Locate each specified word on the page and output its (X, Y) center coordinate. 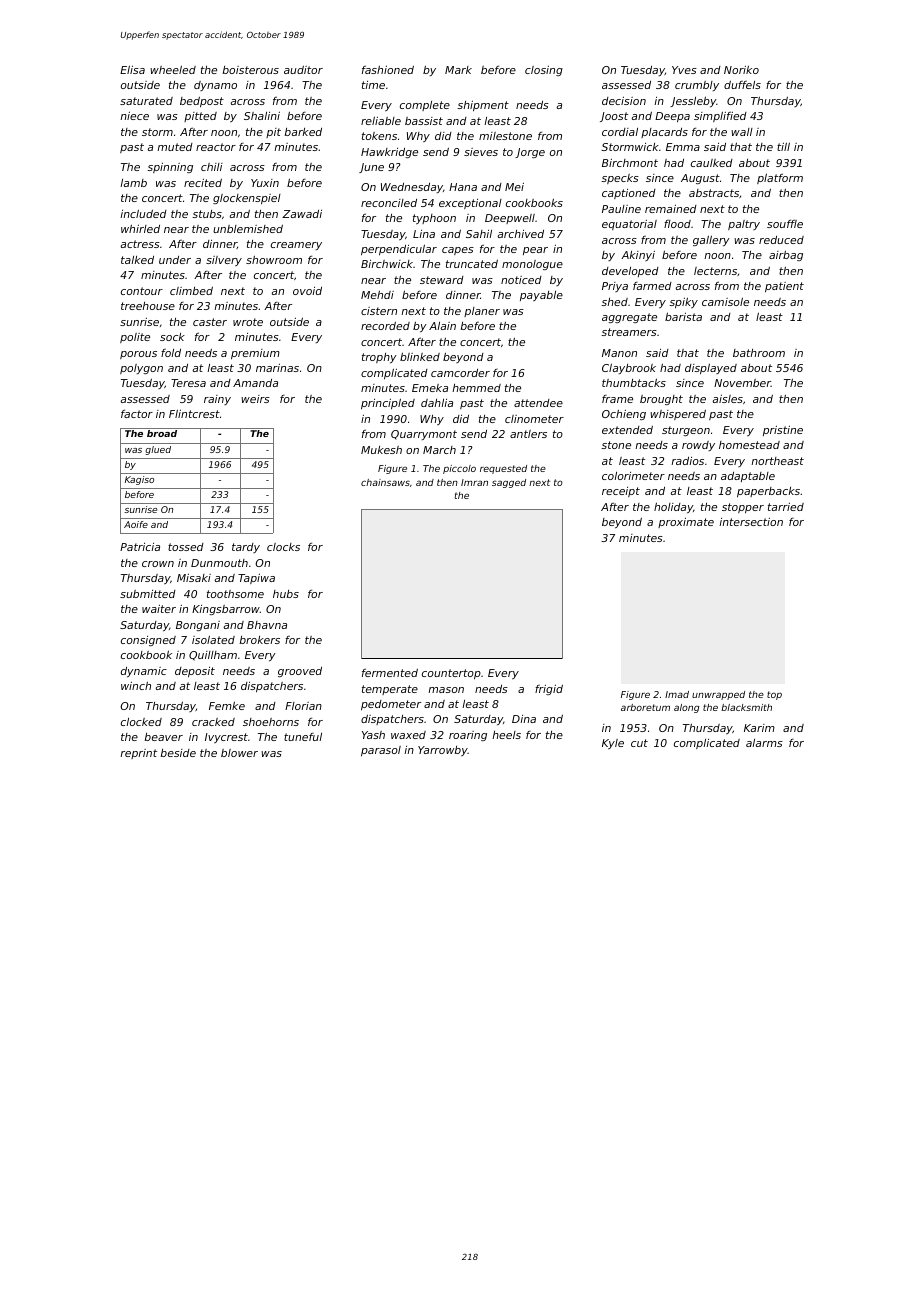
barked (303, 132)
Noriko (741, 69)
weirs (255, 399)
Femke (227, 705)
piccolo (459, 469)
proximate (686, 522)
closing (544, 70)
